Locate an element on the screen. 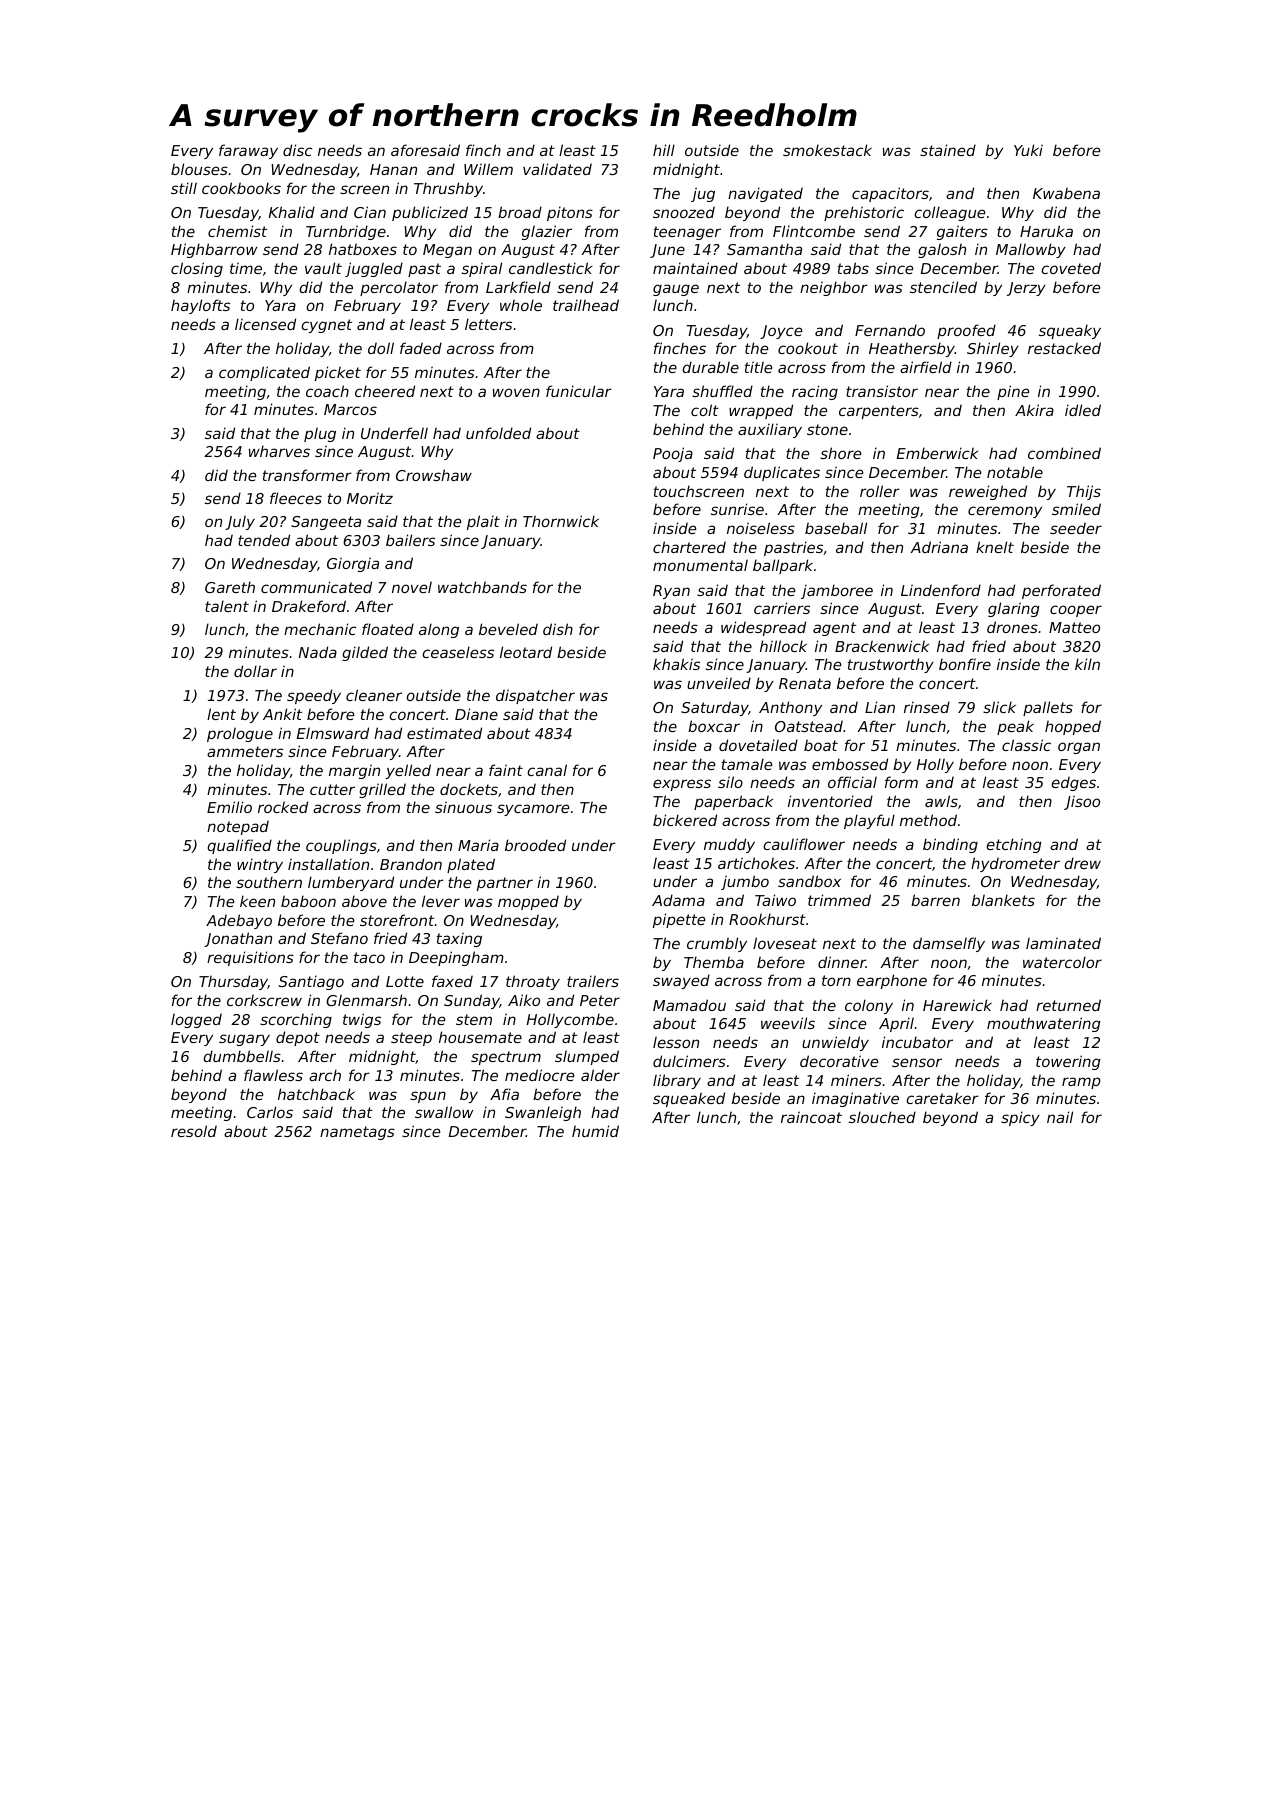  Pooja is located at coordinates (673, 454).
